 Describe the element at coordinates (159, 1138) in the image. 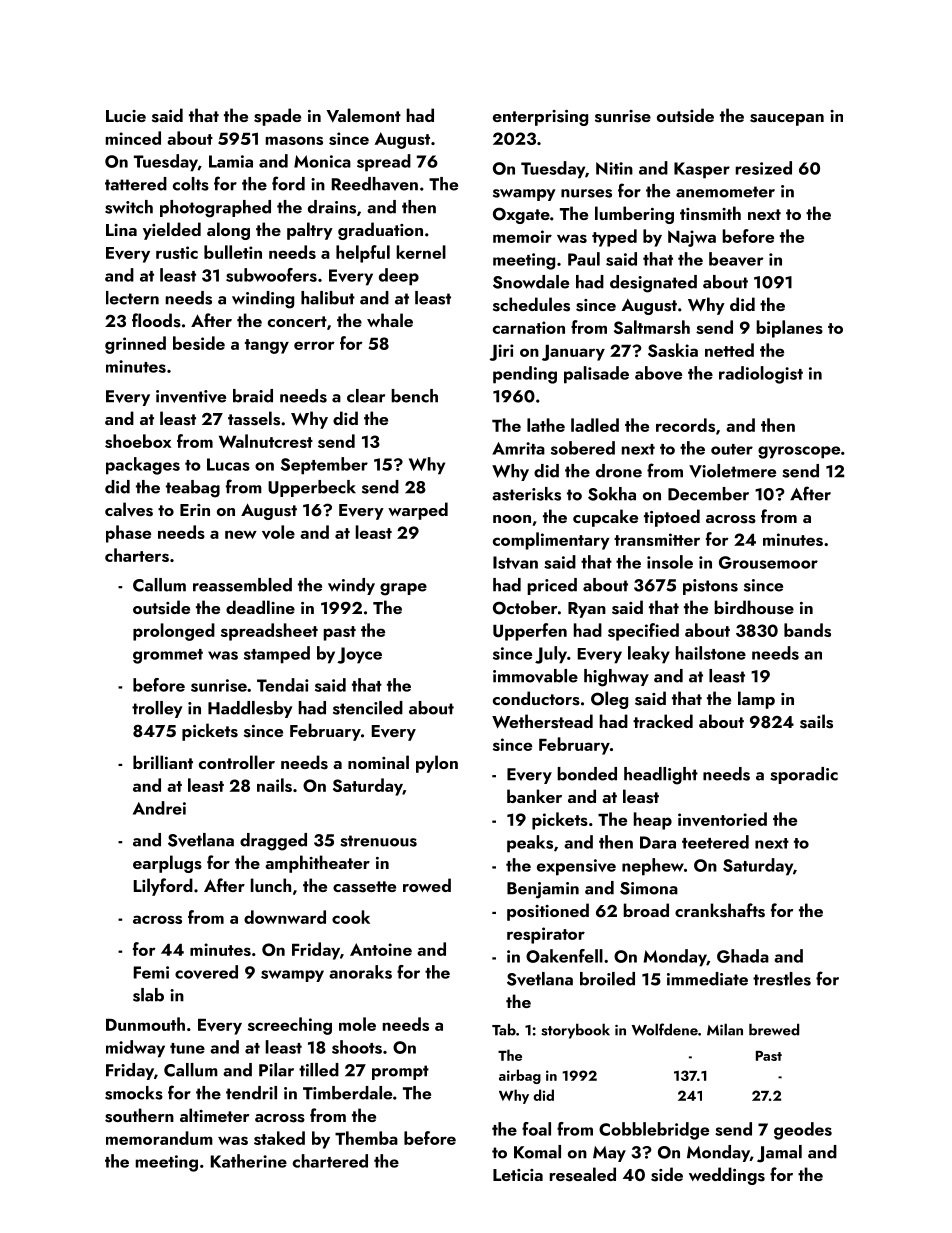

I see `memorandum` at that location.
